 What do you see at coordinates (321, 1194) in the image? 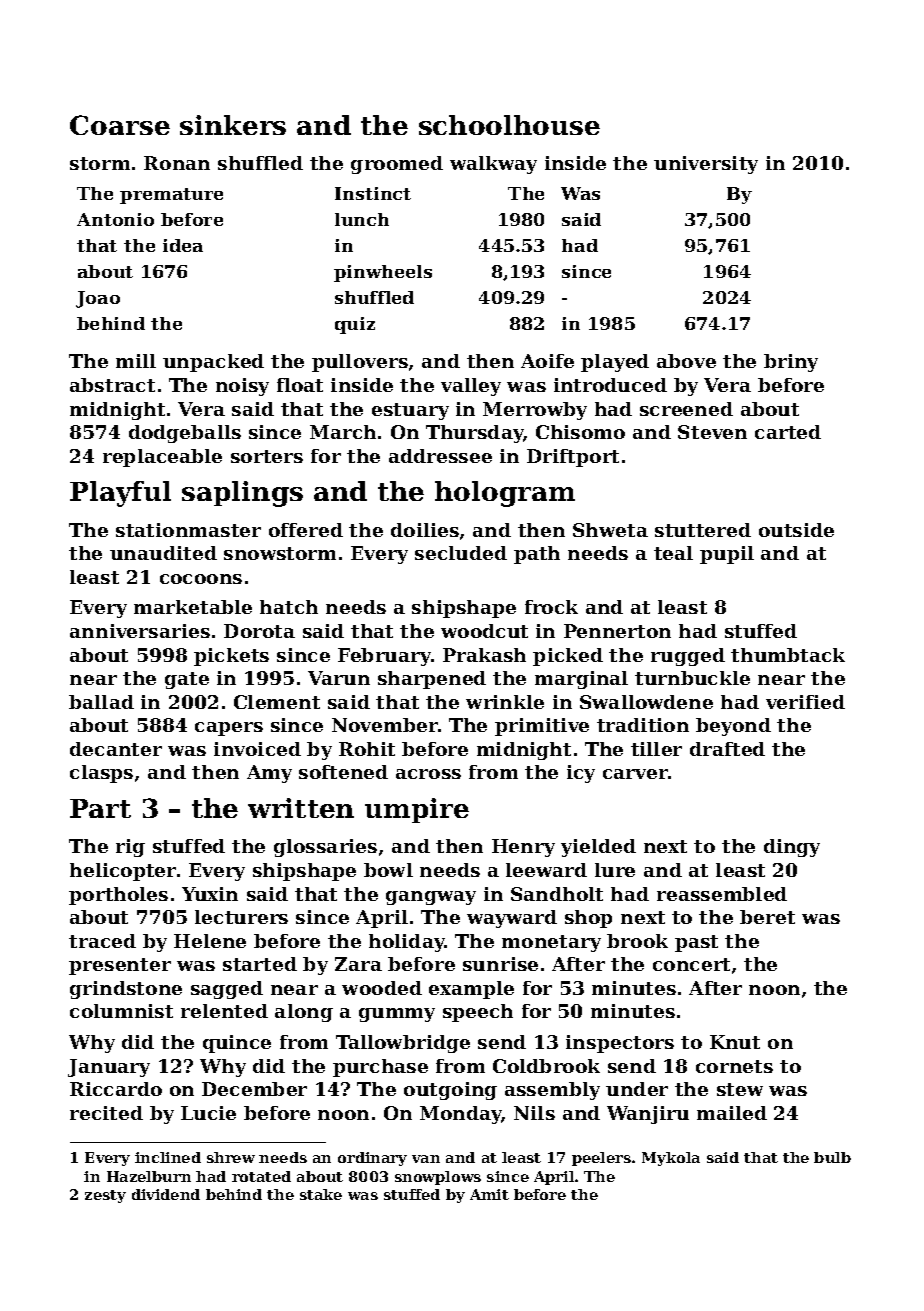
I see `stake` at bounding box center [321, 1194].
